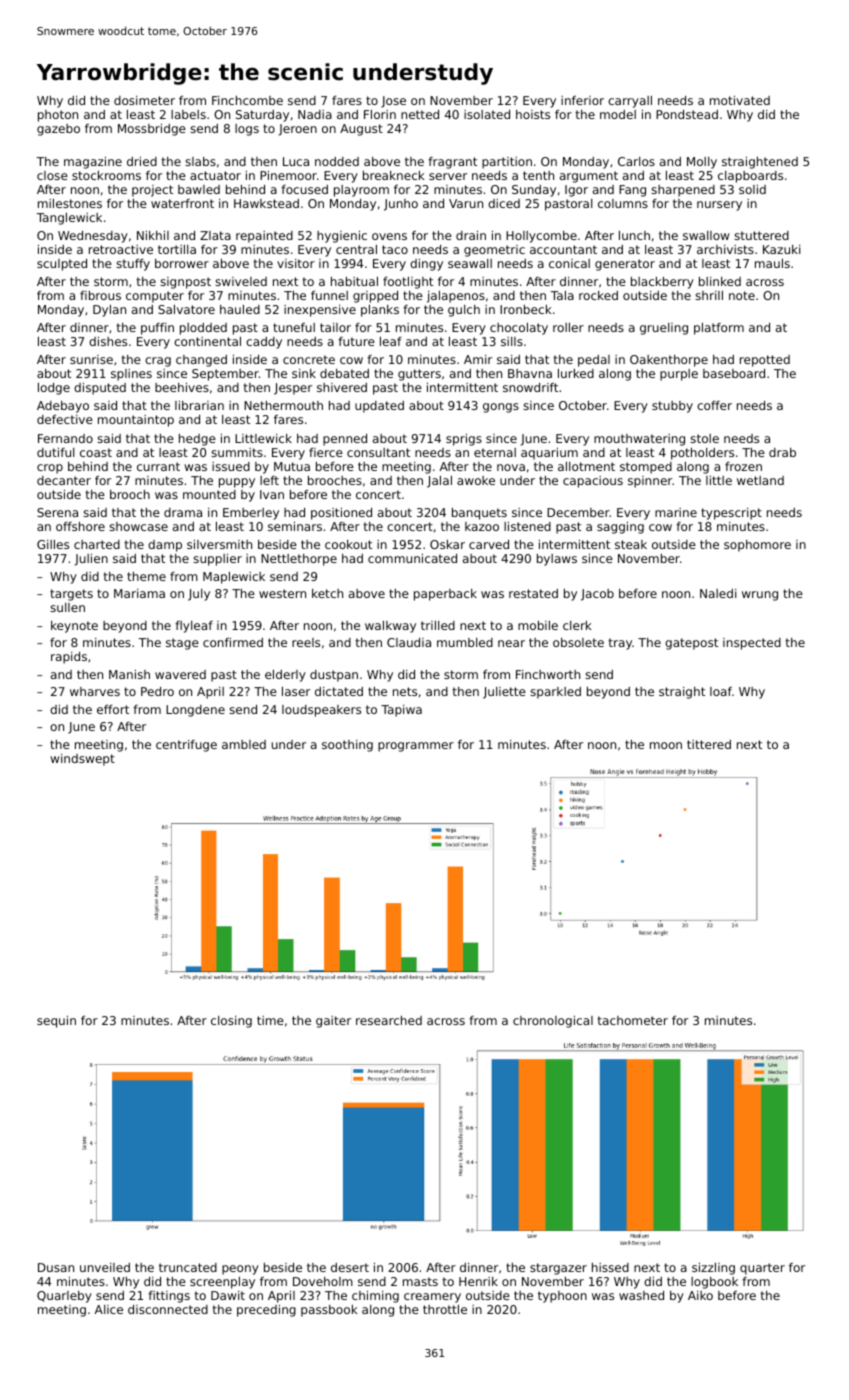 The height and width of the document is (1400, 849). I want to click on typhoon, so click(562, 1297).
